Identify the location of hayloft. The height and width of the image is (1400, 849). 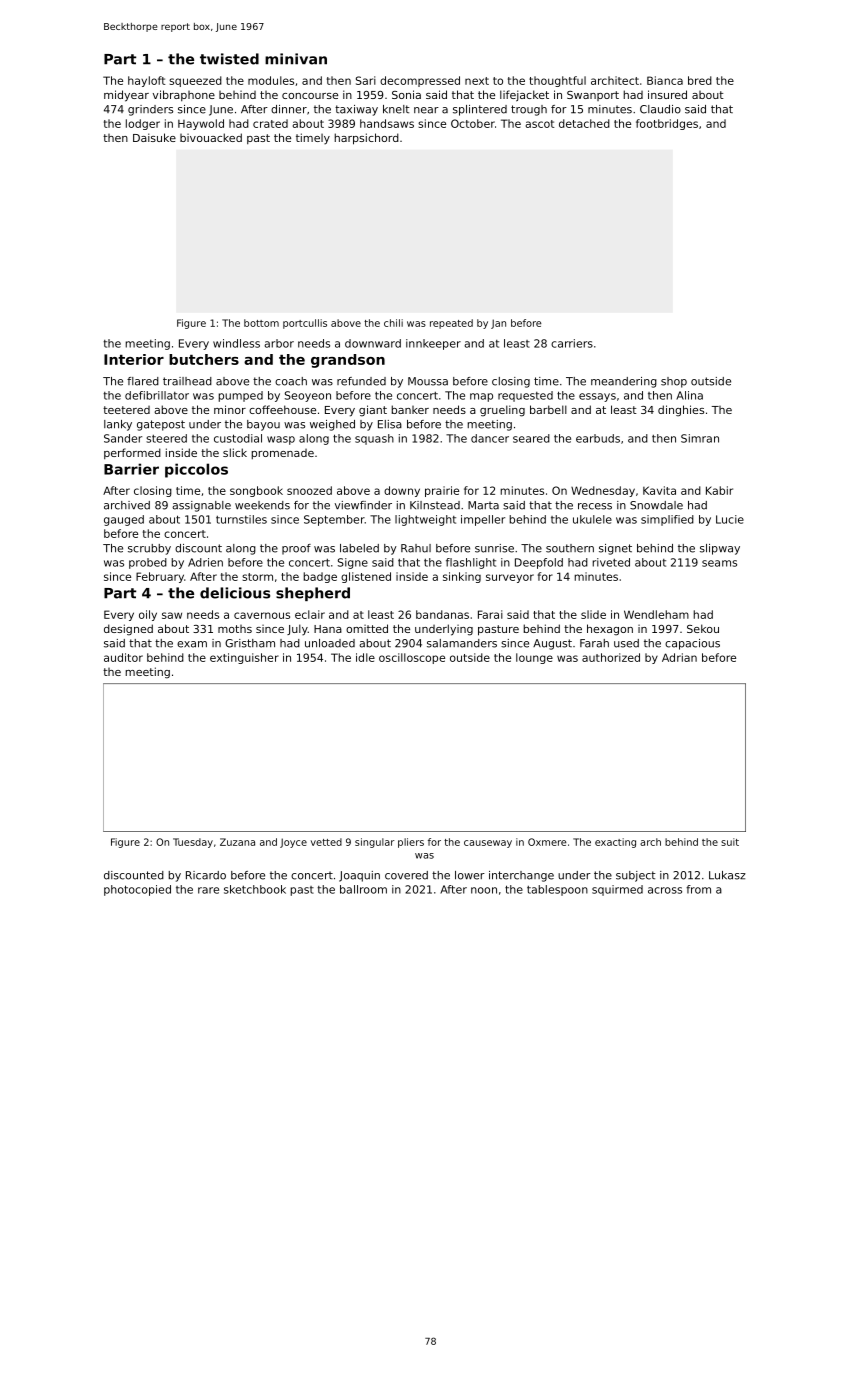
(146, 81).
